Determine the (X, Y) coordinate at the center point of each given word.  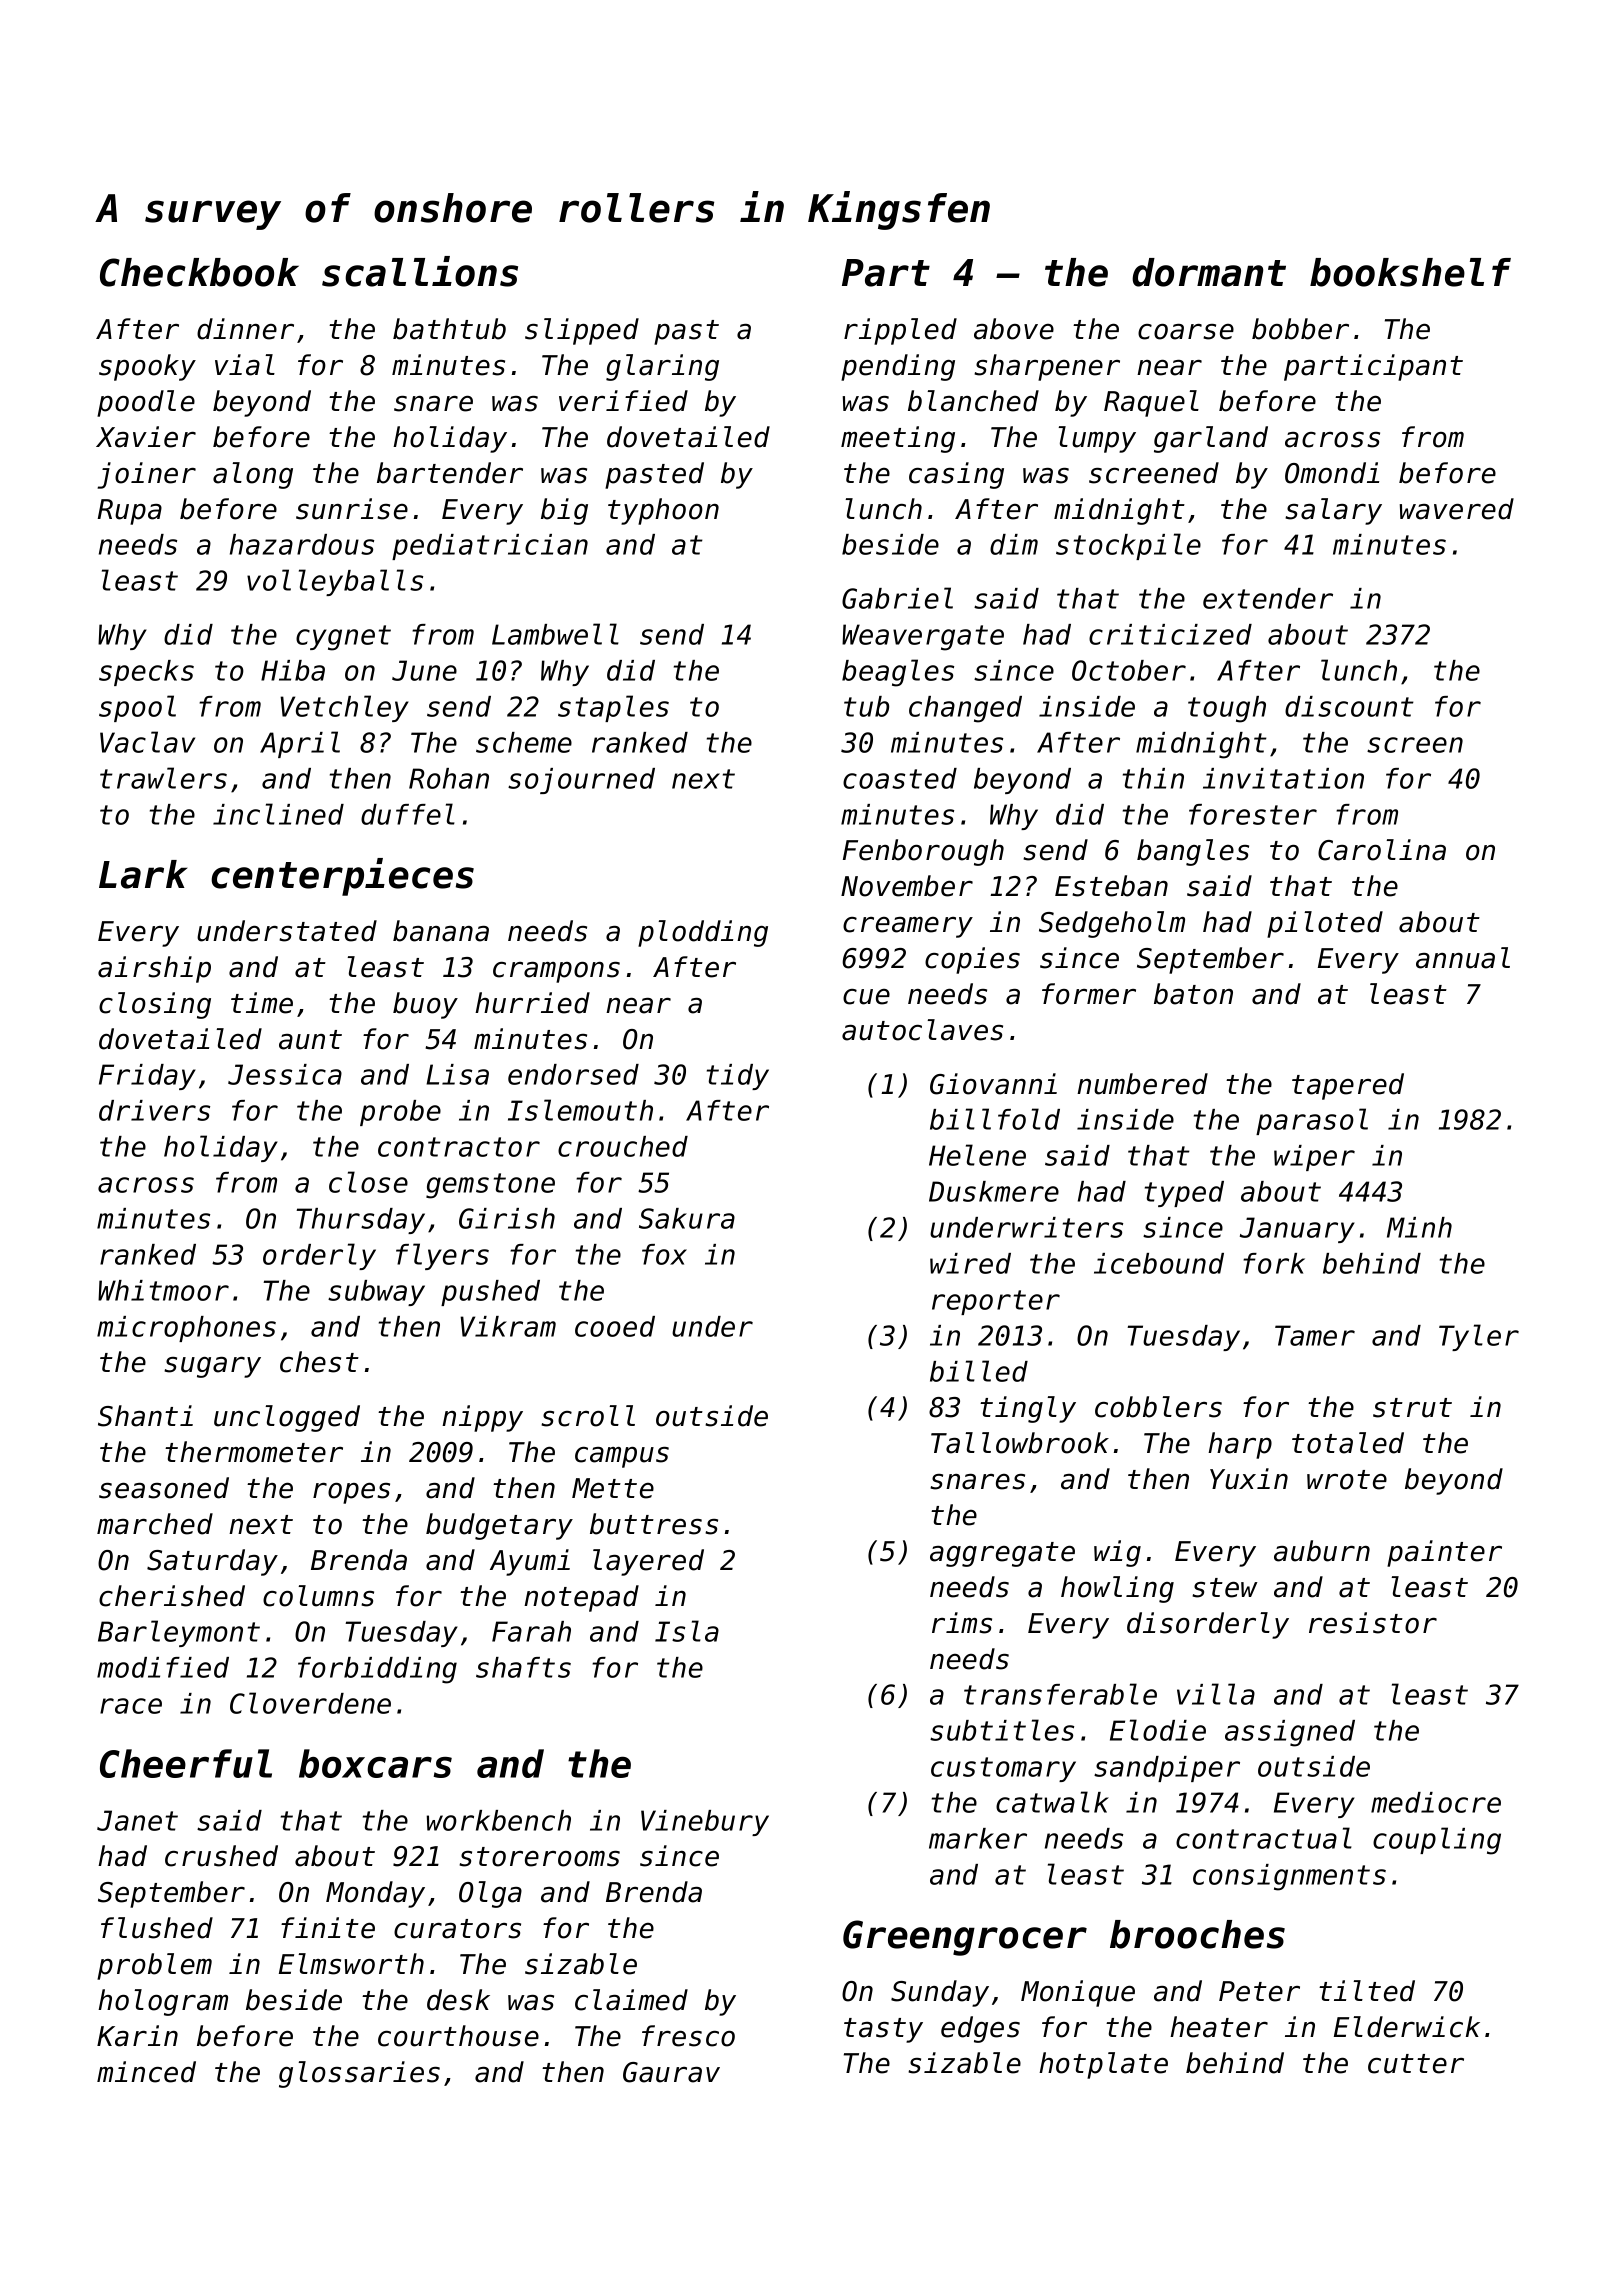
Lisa (457, 1074)
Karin (137, 2036)
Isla (687, 1631)
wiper (1314, 1158)
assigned (1290, 1733)
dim (1014, 544)
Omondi (1332, 473)
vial (245, 365)
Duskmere (994, 1191)
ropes (351, 1493)
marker (978, 1838)
